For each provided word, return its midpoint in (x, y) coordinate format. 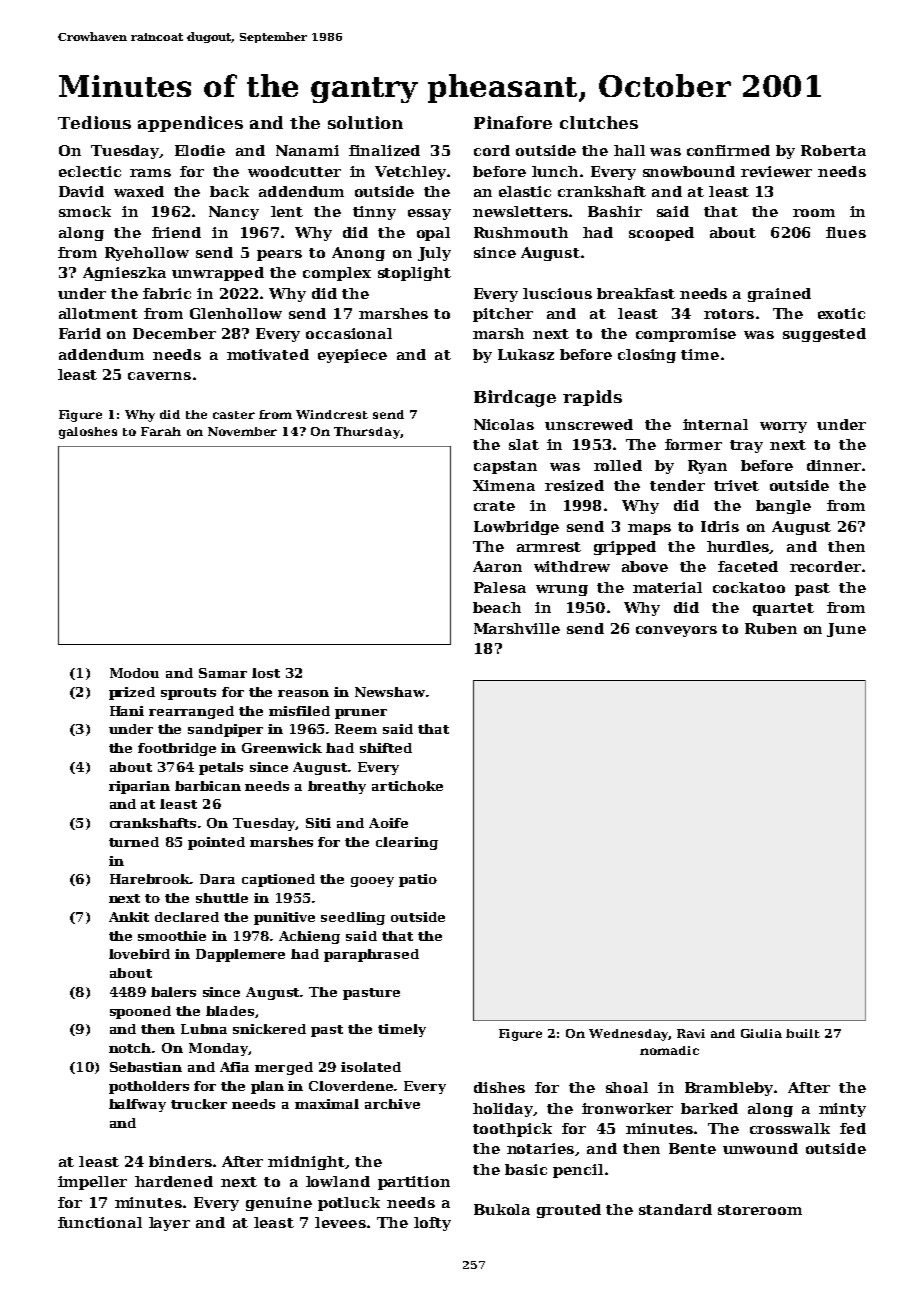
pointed (216, 843)
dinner (834, 465)
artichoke (407, 786)
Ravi (691, 1033)
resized (574, 485)
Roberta (833, 150)
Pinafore (513, 122)
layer (169, 1224)
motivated (268, 354)
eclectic (90, 171)
